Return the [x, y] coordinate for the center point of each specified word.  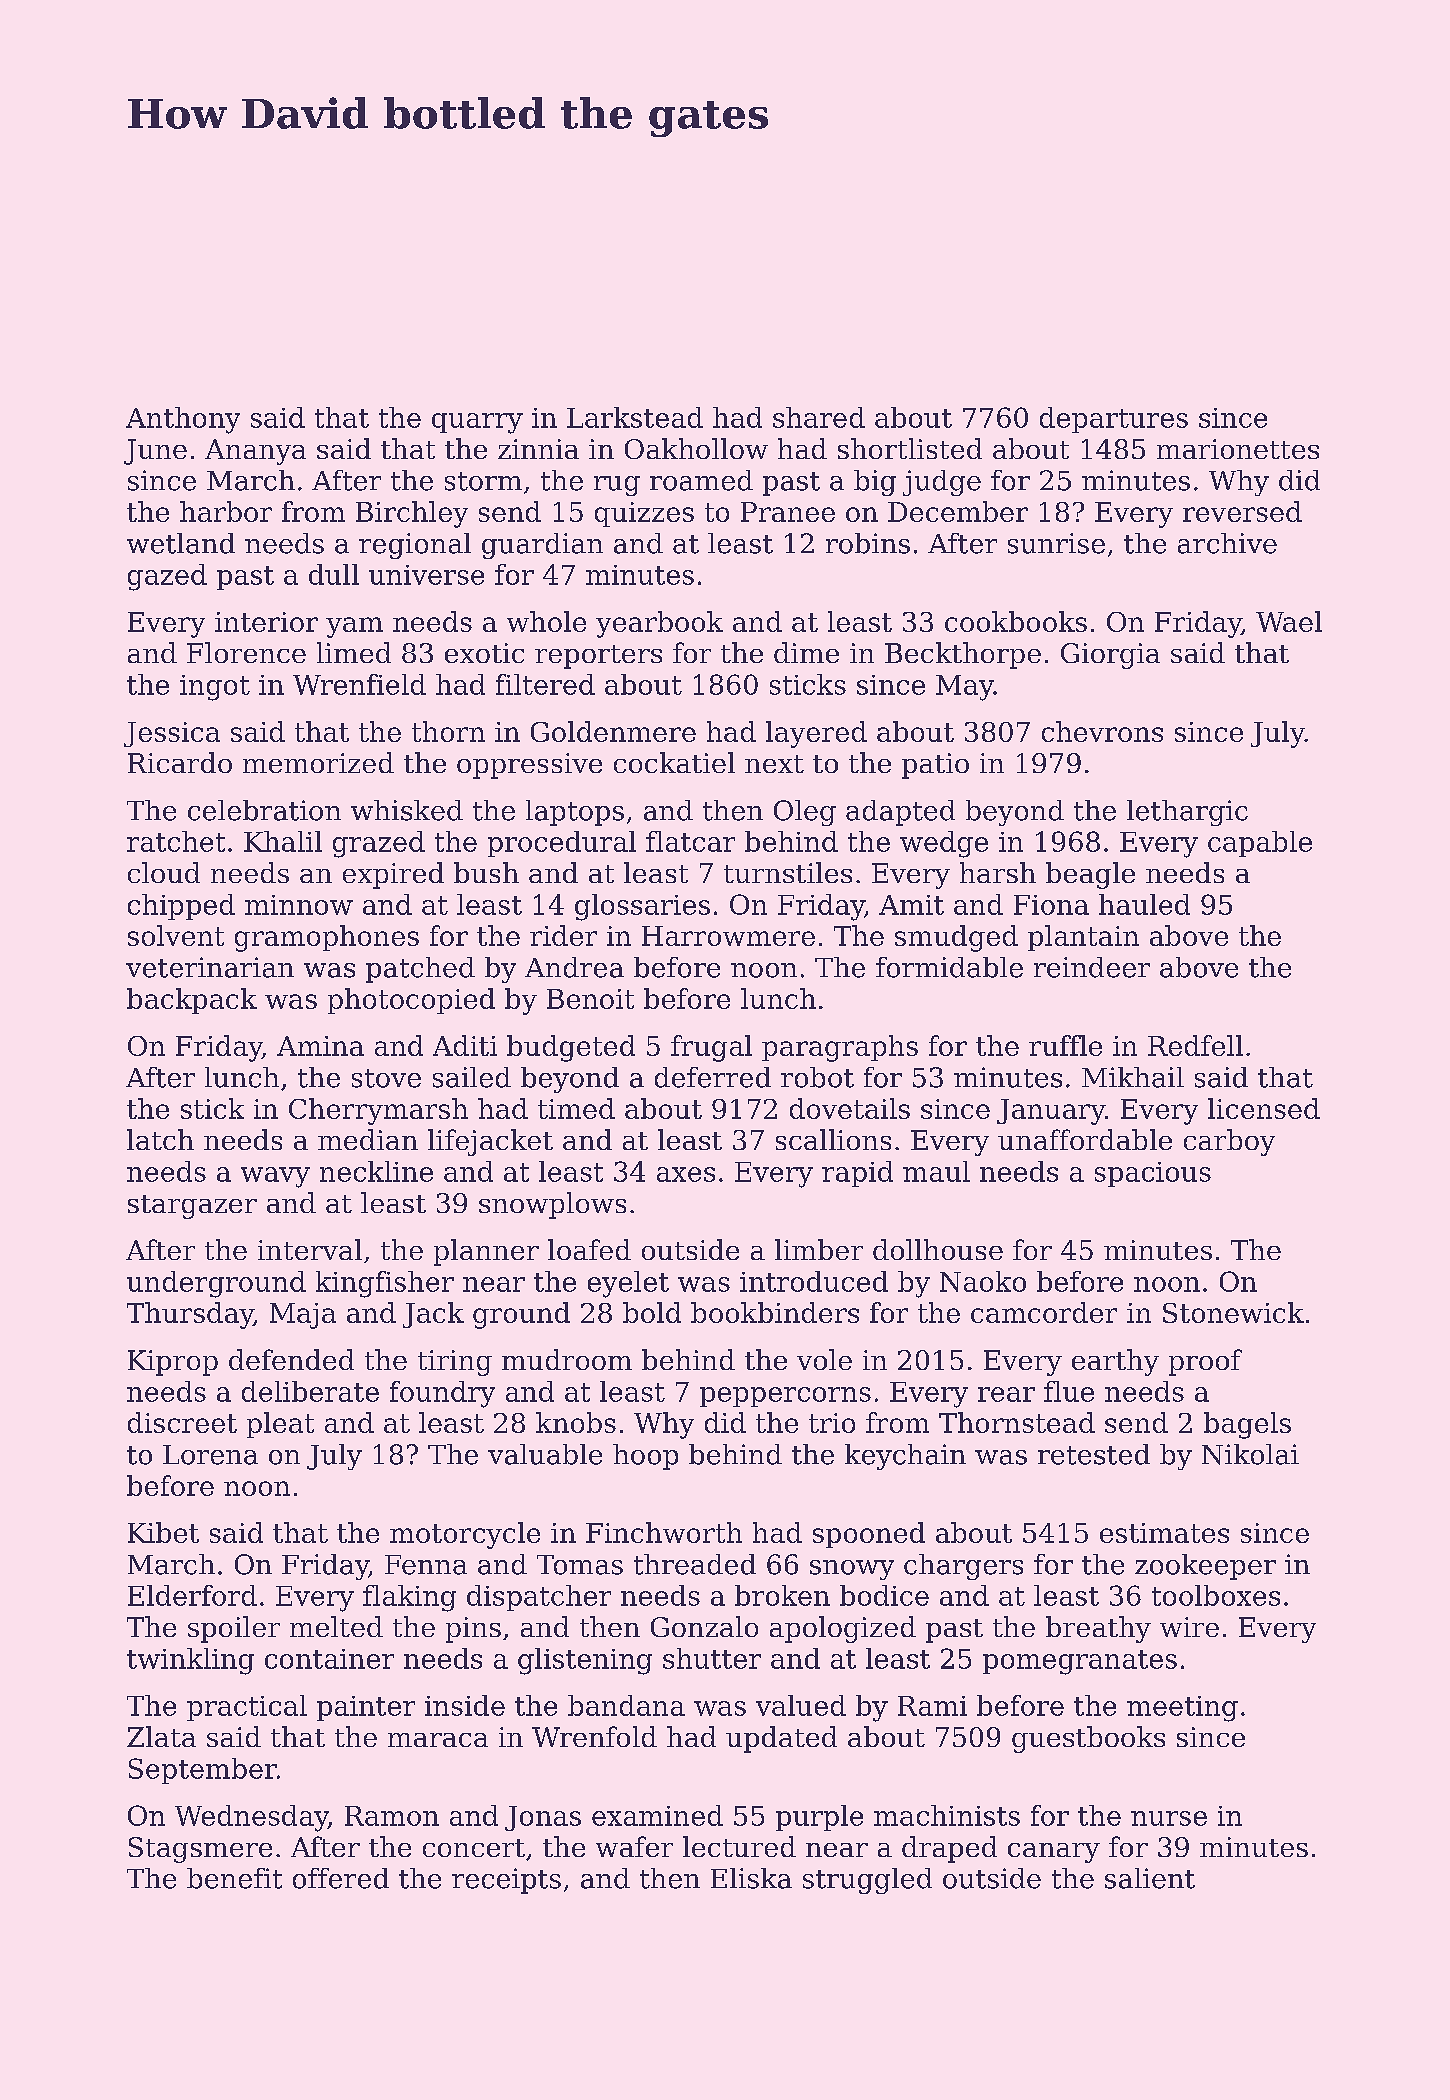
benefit [234, 1878]
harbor [226, 511]
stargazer [192, 1207]
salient [1150, 1878]
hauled [1144, 904]
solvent [176, 935]
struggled [867, 1881]
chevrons [1102, 731]
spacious [1153, 1174]
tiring [455, 1363]
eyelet [628, 1284]
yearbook [659, 624]
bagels [1247, 1425]
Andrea [574, 967]
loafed [589, 1249]
